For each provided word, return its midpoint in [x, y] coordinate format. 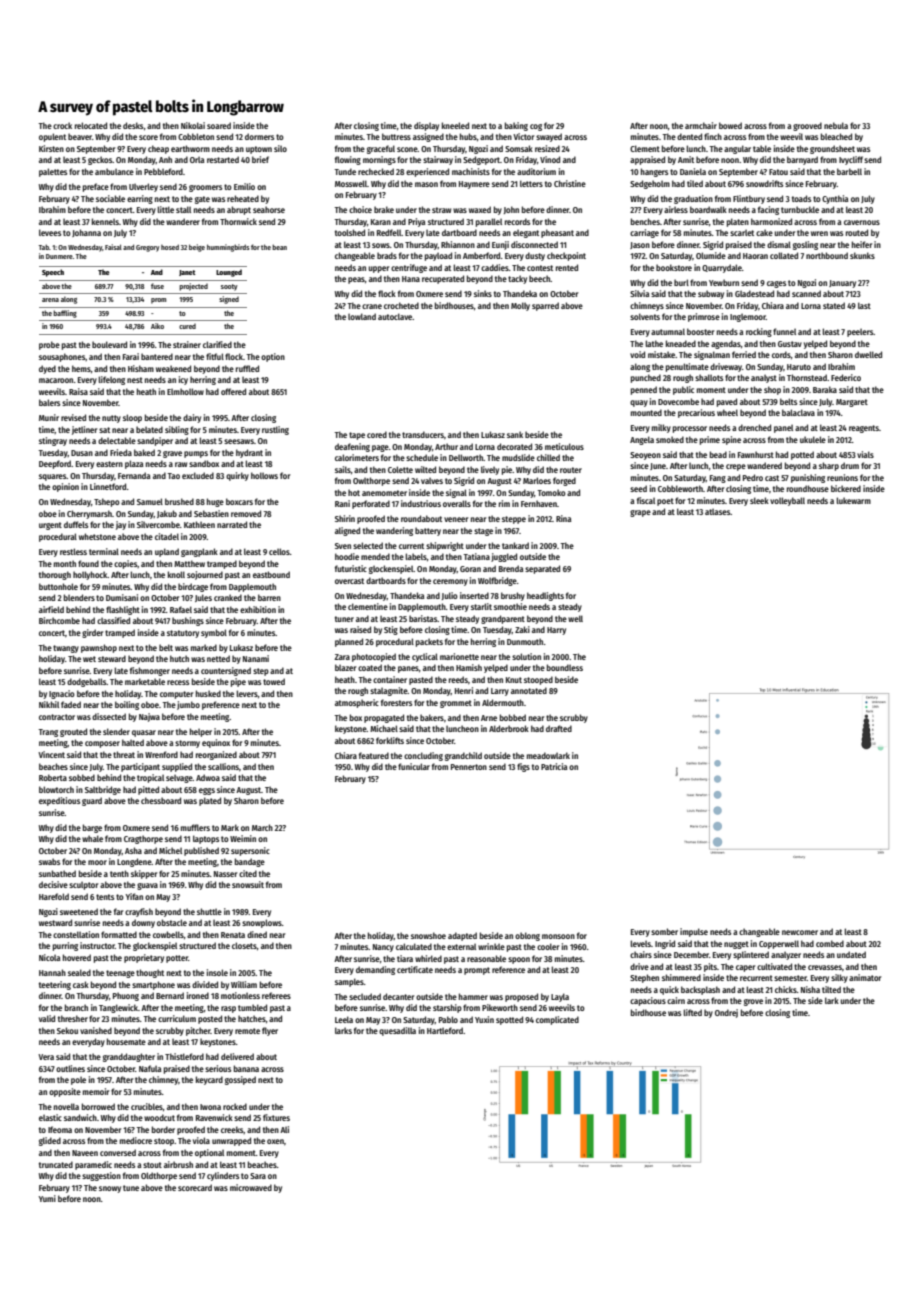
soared [219, 125]
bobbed [513, 717]
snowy [110, 1189]
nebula [836, 125]
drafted [559, 728]
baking [516, 126]
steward [112, 658]
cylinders [223, 1176]
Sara [258, 1176]
